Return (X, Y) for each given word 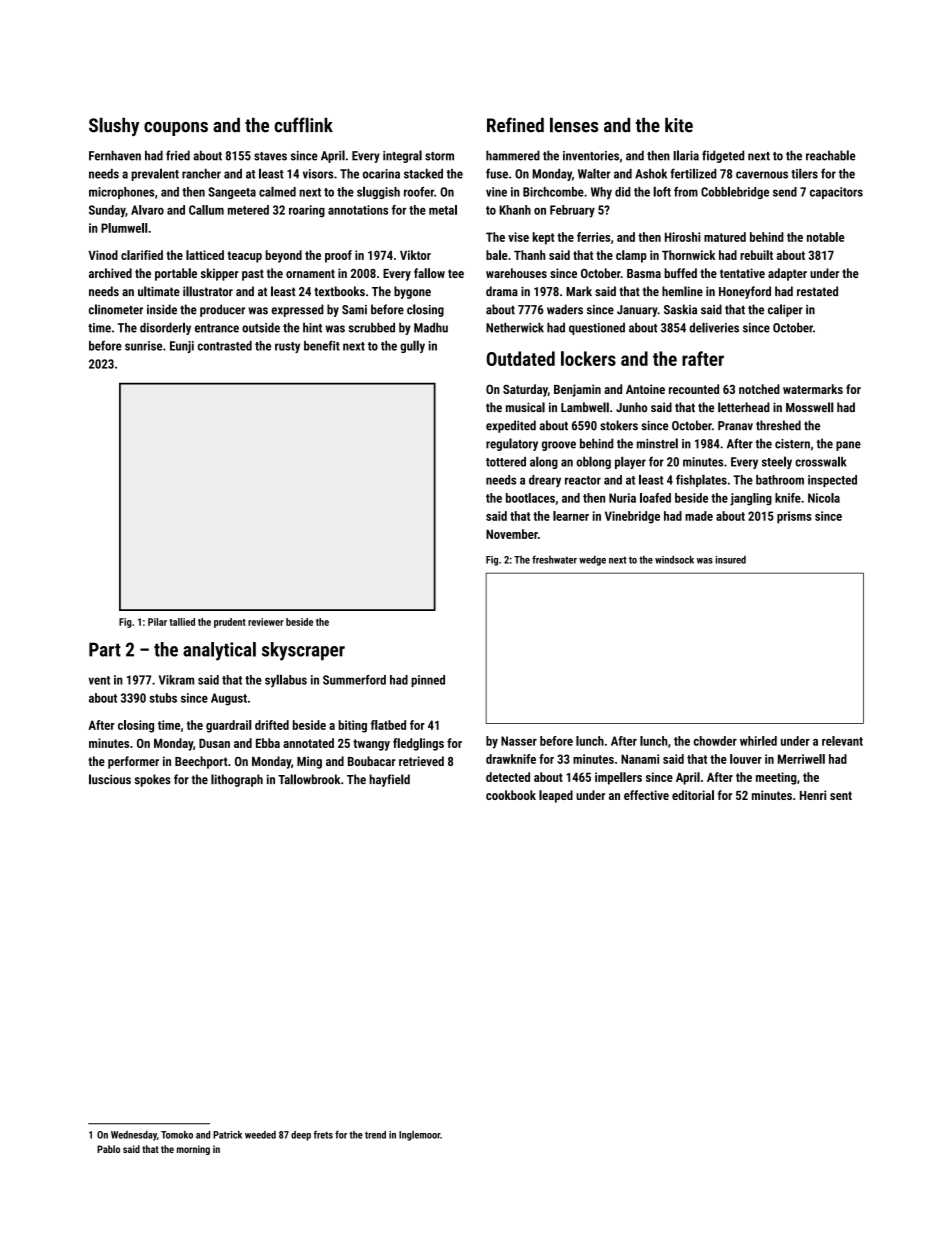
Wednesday (134, 1136)
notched (759, 389)
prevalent (155, 174)
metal (443, 210)
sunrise (143, 346)
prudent (230, 623)
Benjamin (577, 390)
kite (679, 125)
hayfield (389, 780)
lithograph (237, 780)
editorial (693, 795)
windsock (674, 559)
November (512, 534)
